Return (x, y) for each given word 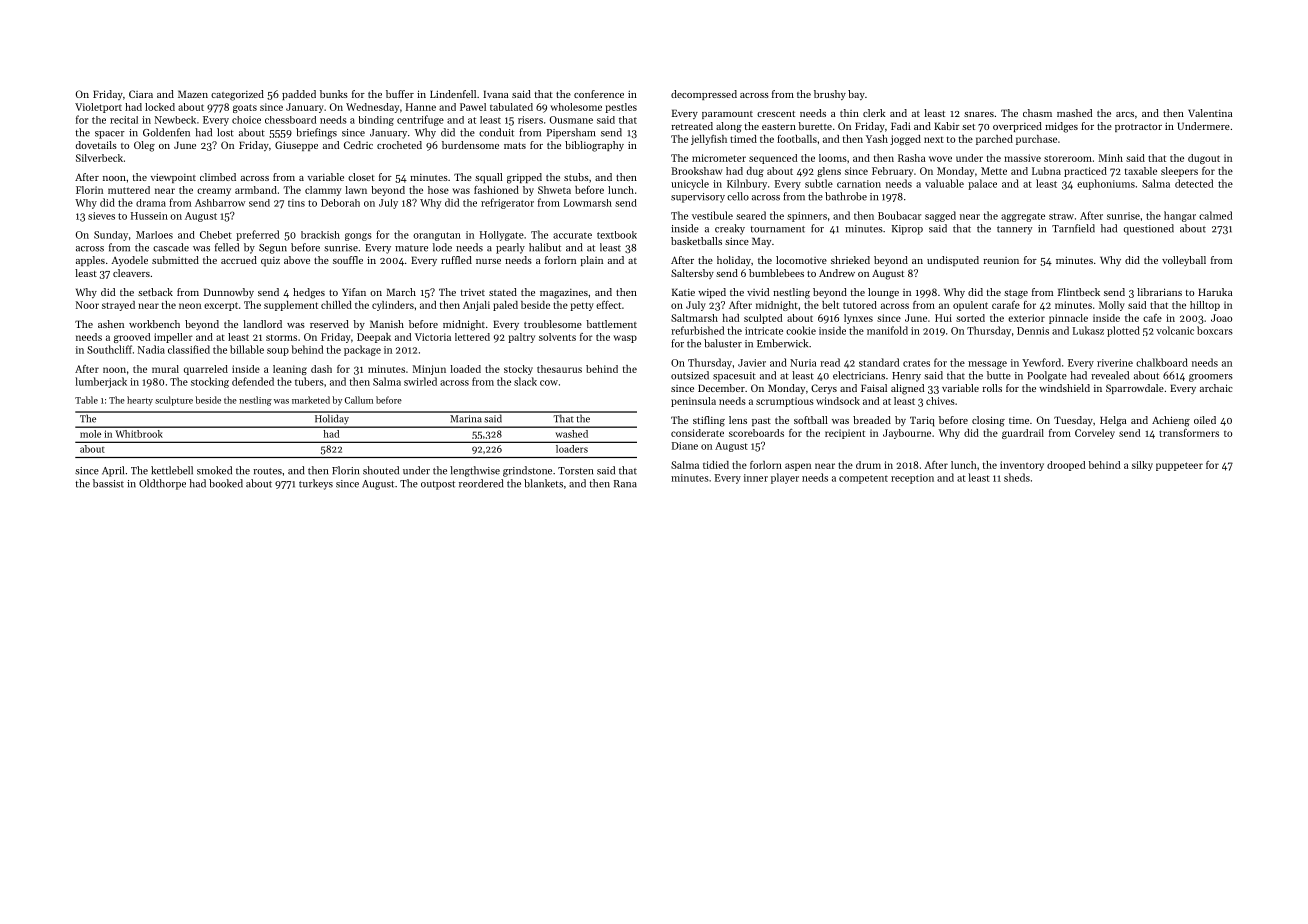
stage (1016, 294)
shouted (381, 470)
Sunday (111, 236)
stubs (576, 177)
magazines (564, 294)
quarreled (206, 370)
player (785, 478)
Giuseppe (296, 146)
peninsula (693, 402)
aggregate (1023, 217)
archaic (1216, 388)
